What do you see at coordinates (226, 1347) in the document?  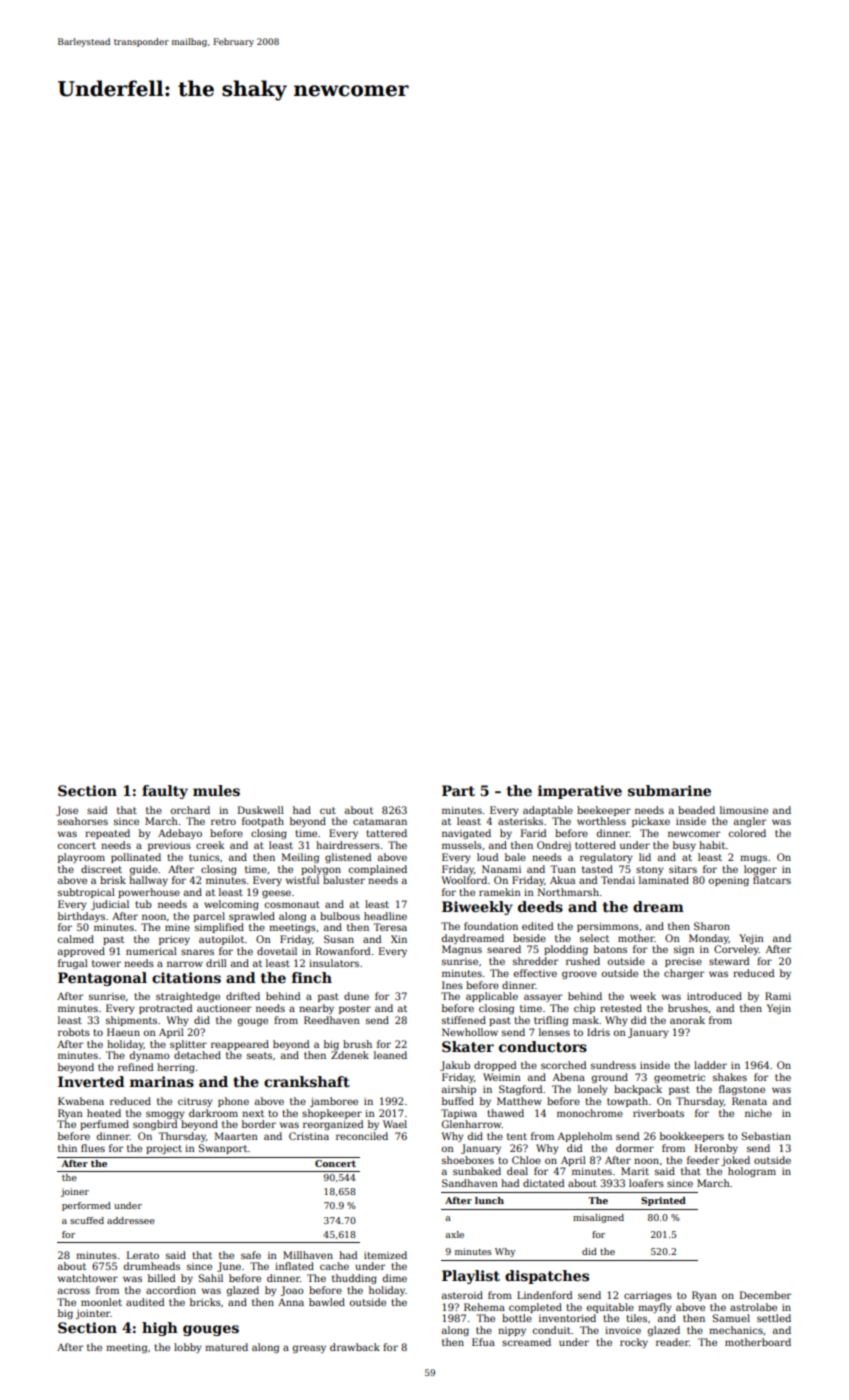 I see `matured` at bounding box center [226, 1347].
